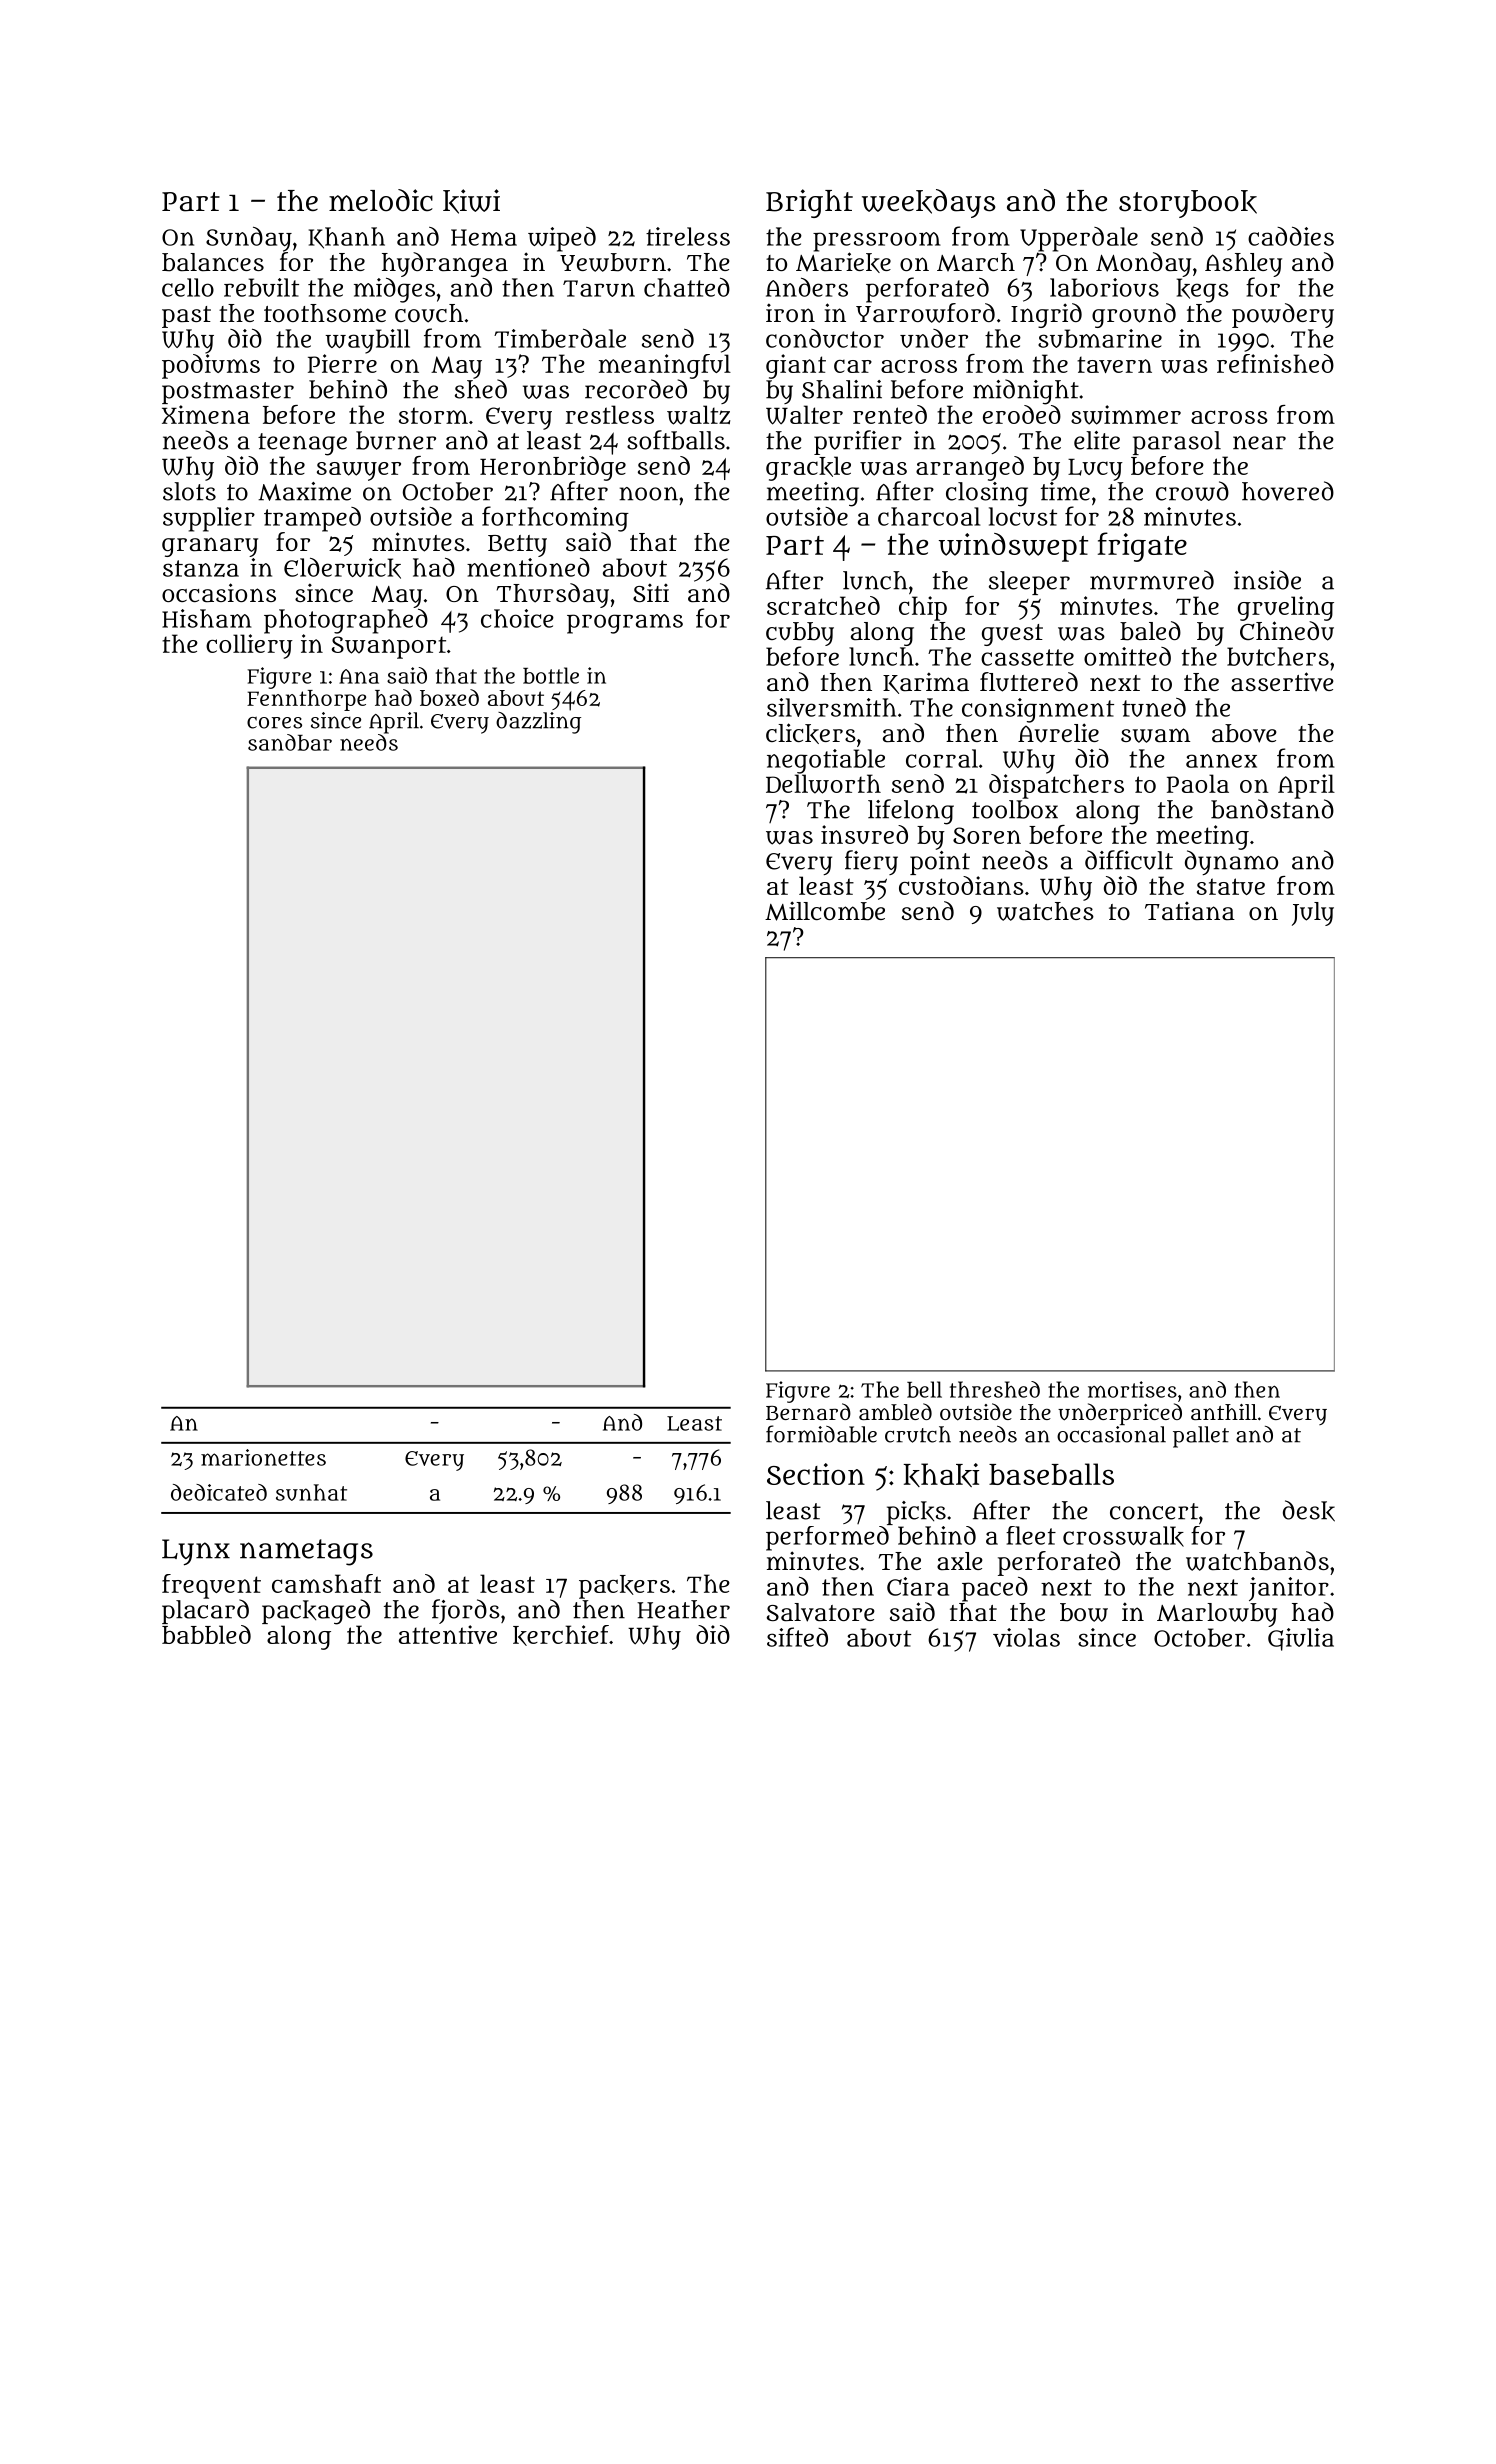 This image has width=1496, height=2464. I want to click on Millcombe, so click(825, 911).
